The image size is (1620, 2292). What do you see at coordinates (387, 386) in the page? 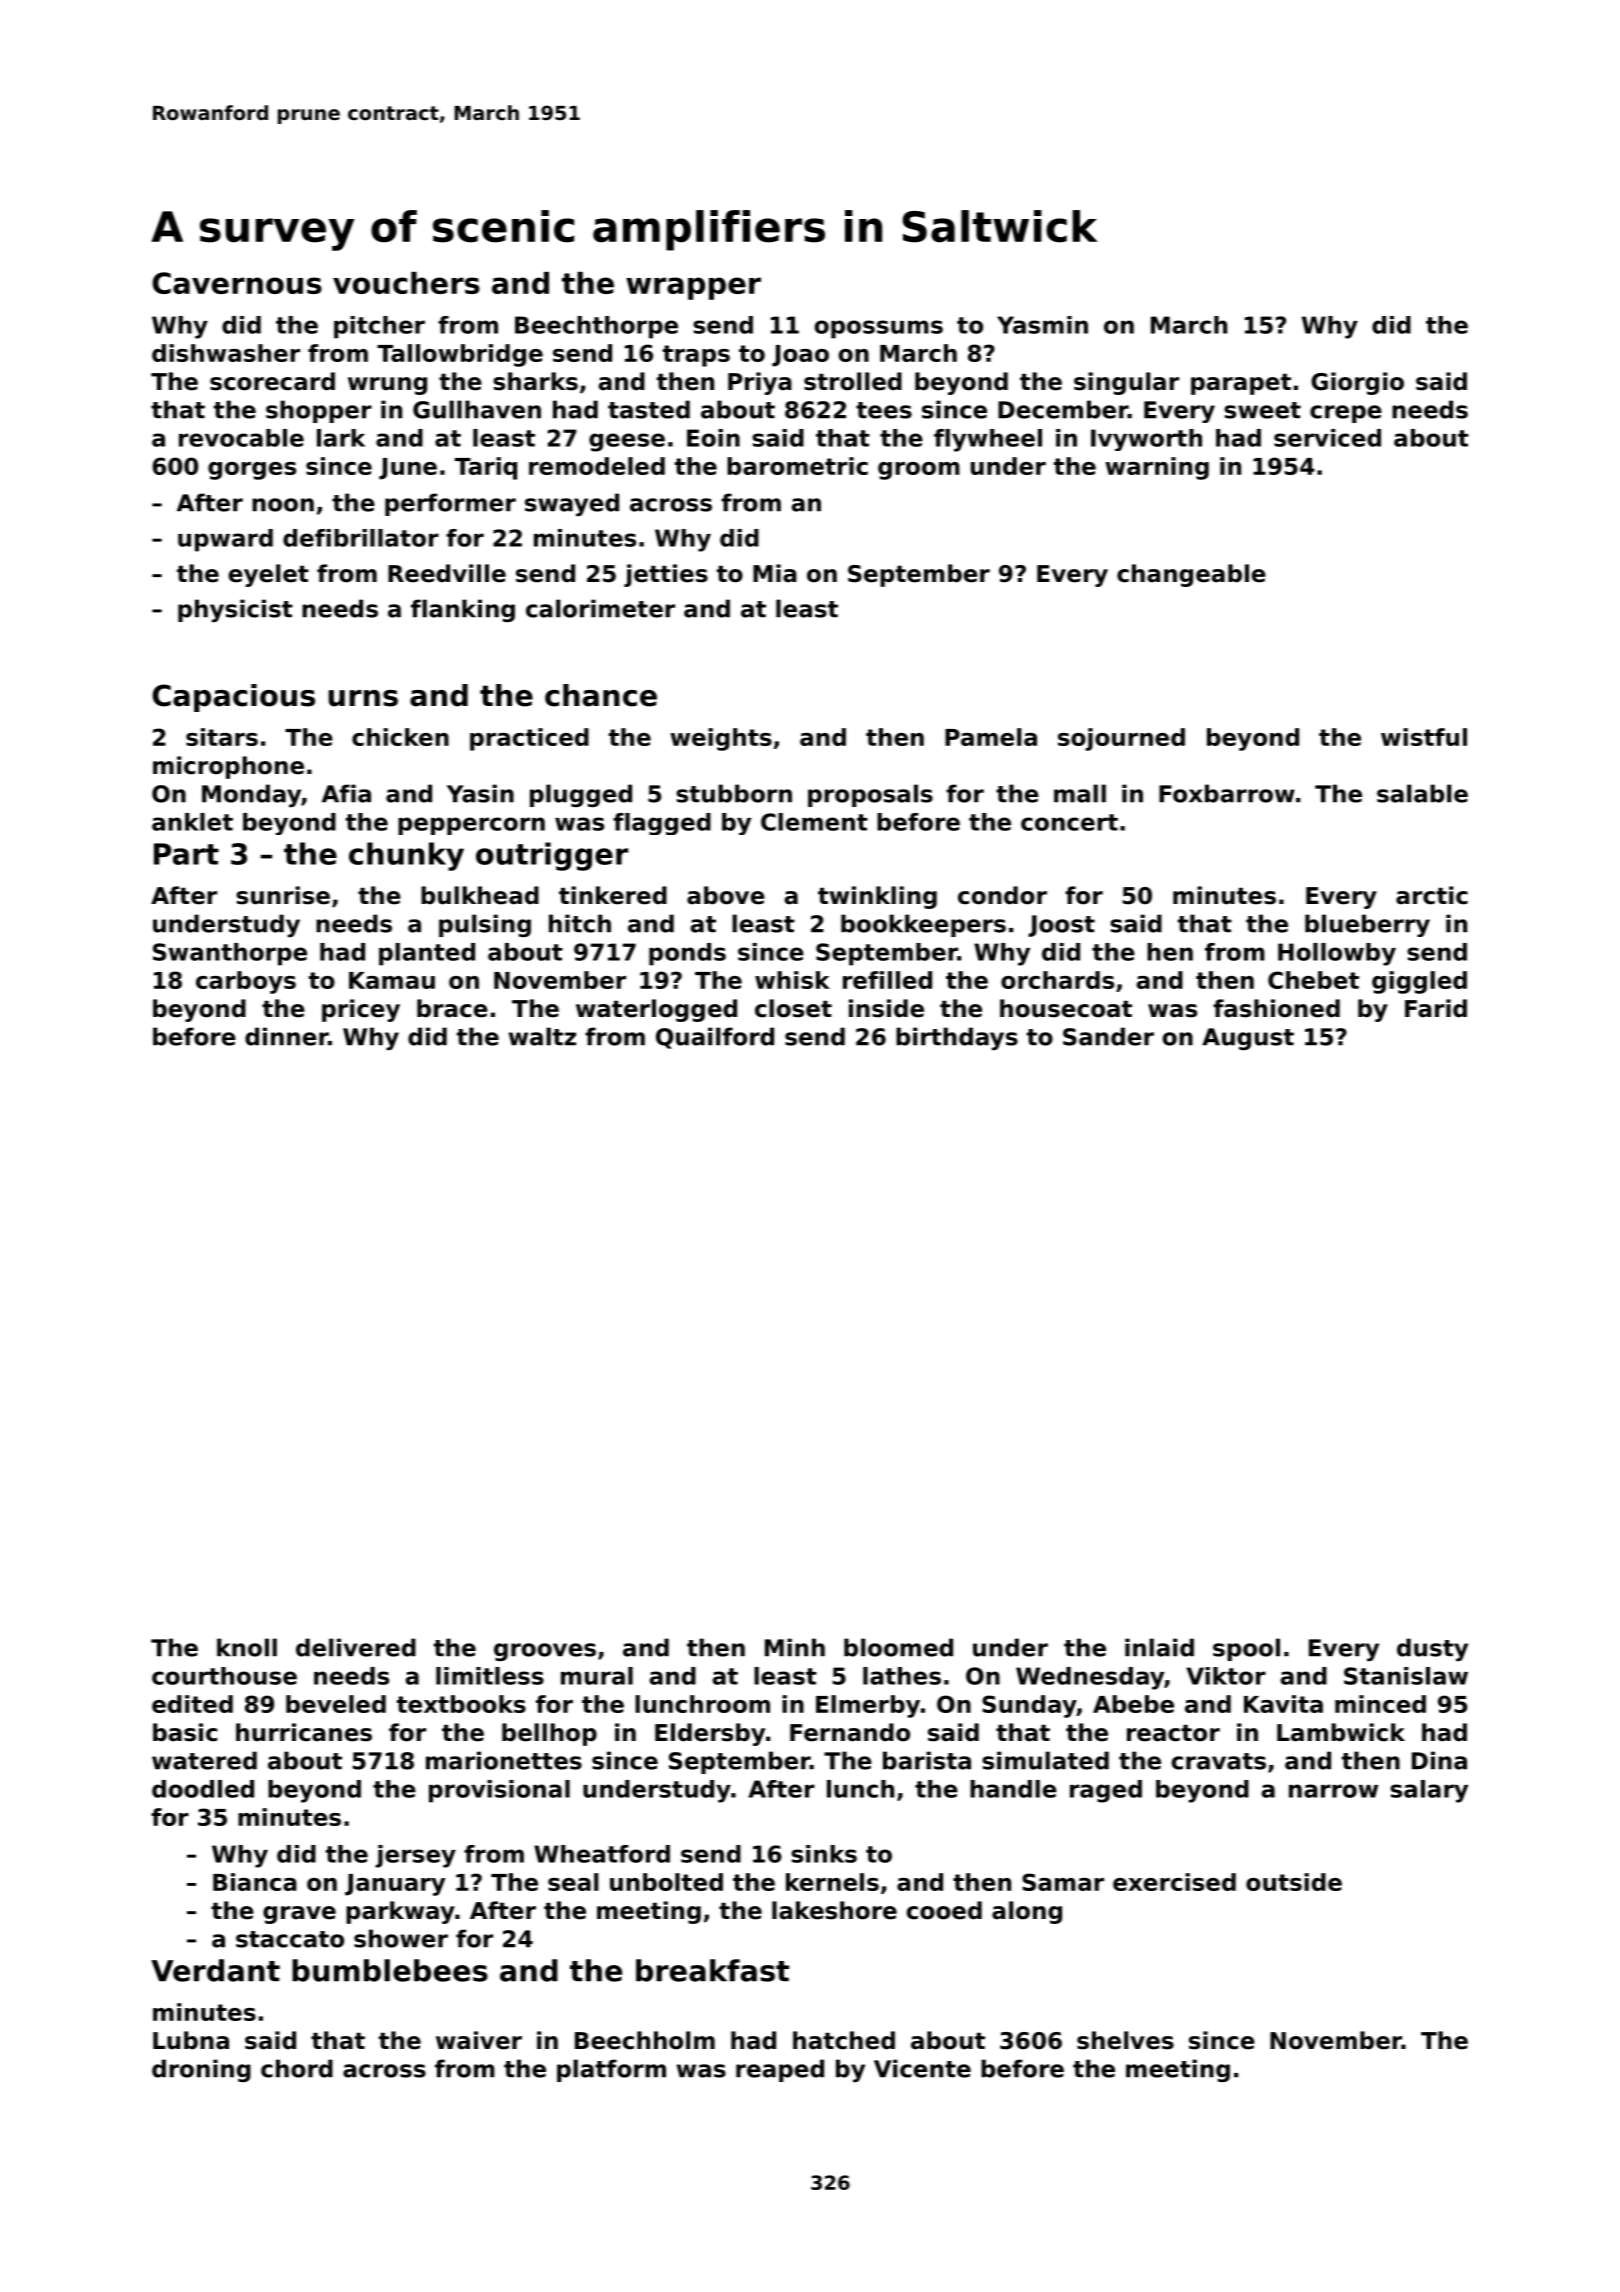
I see `wrung` at bounding box center [387, 386].
